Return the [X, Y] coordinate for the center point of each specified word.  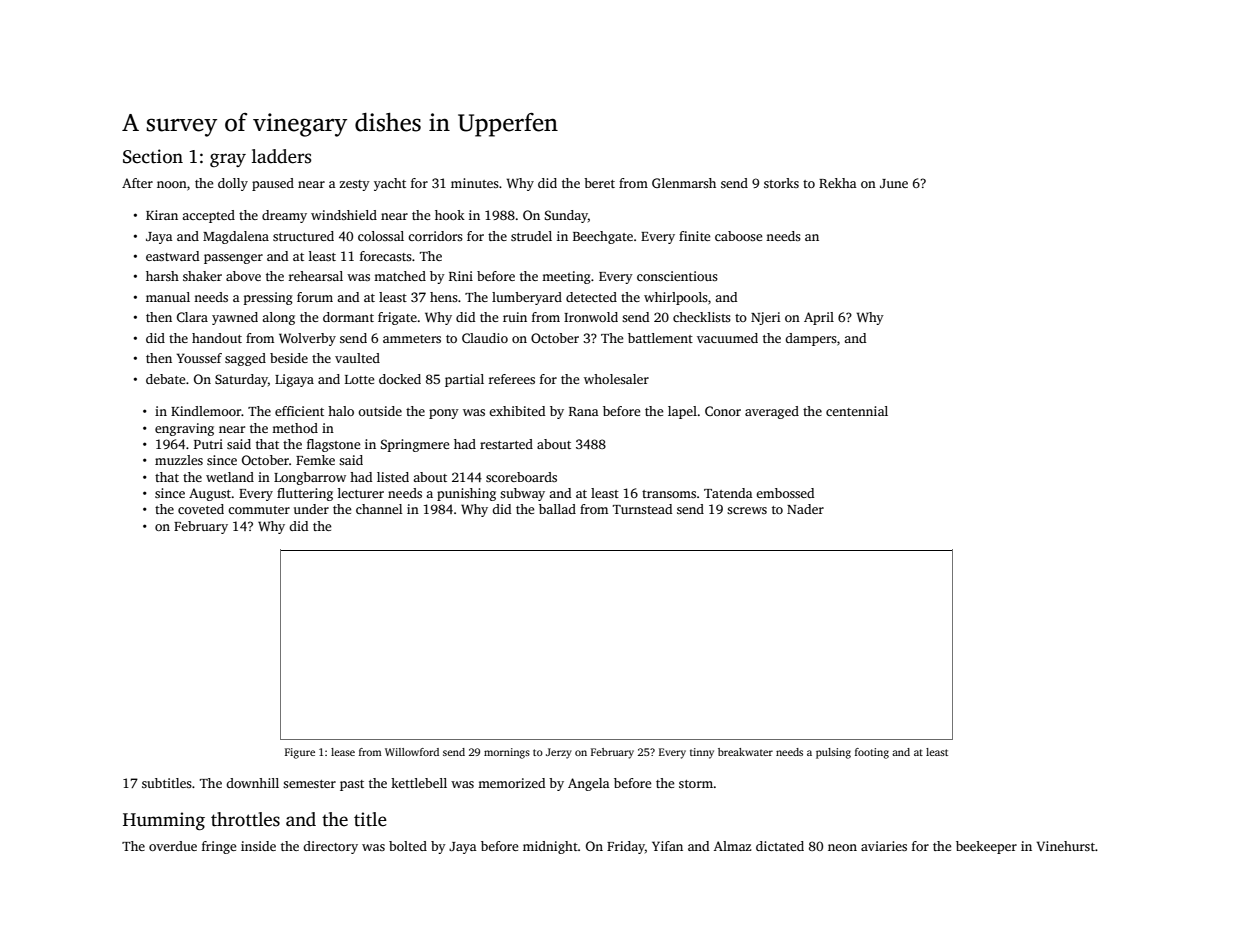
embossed [785, 493]
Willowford [412, 752]
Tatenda [728, 493]
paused [273, 184]
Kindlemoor [206, 411]
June [894, 183]
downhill [252, 783]
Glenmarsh [684, 183]
